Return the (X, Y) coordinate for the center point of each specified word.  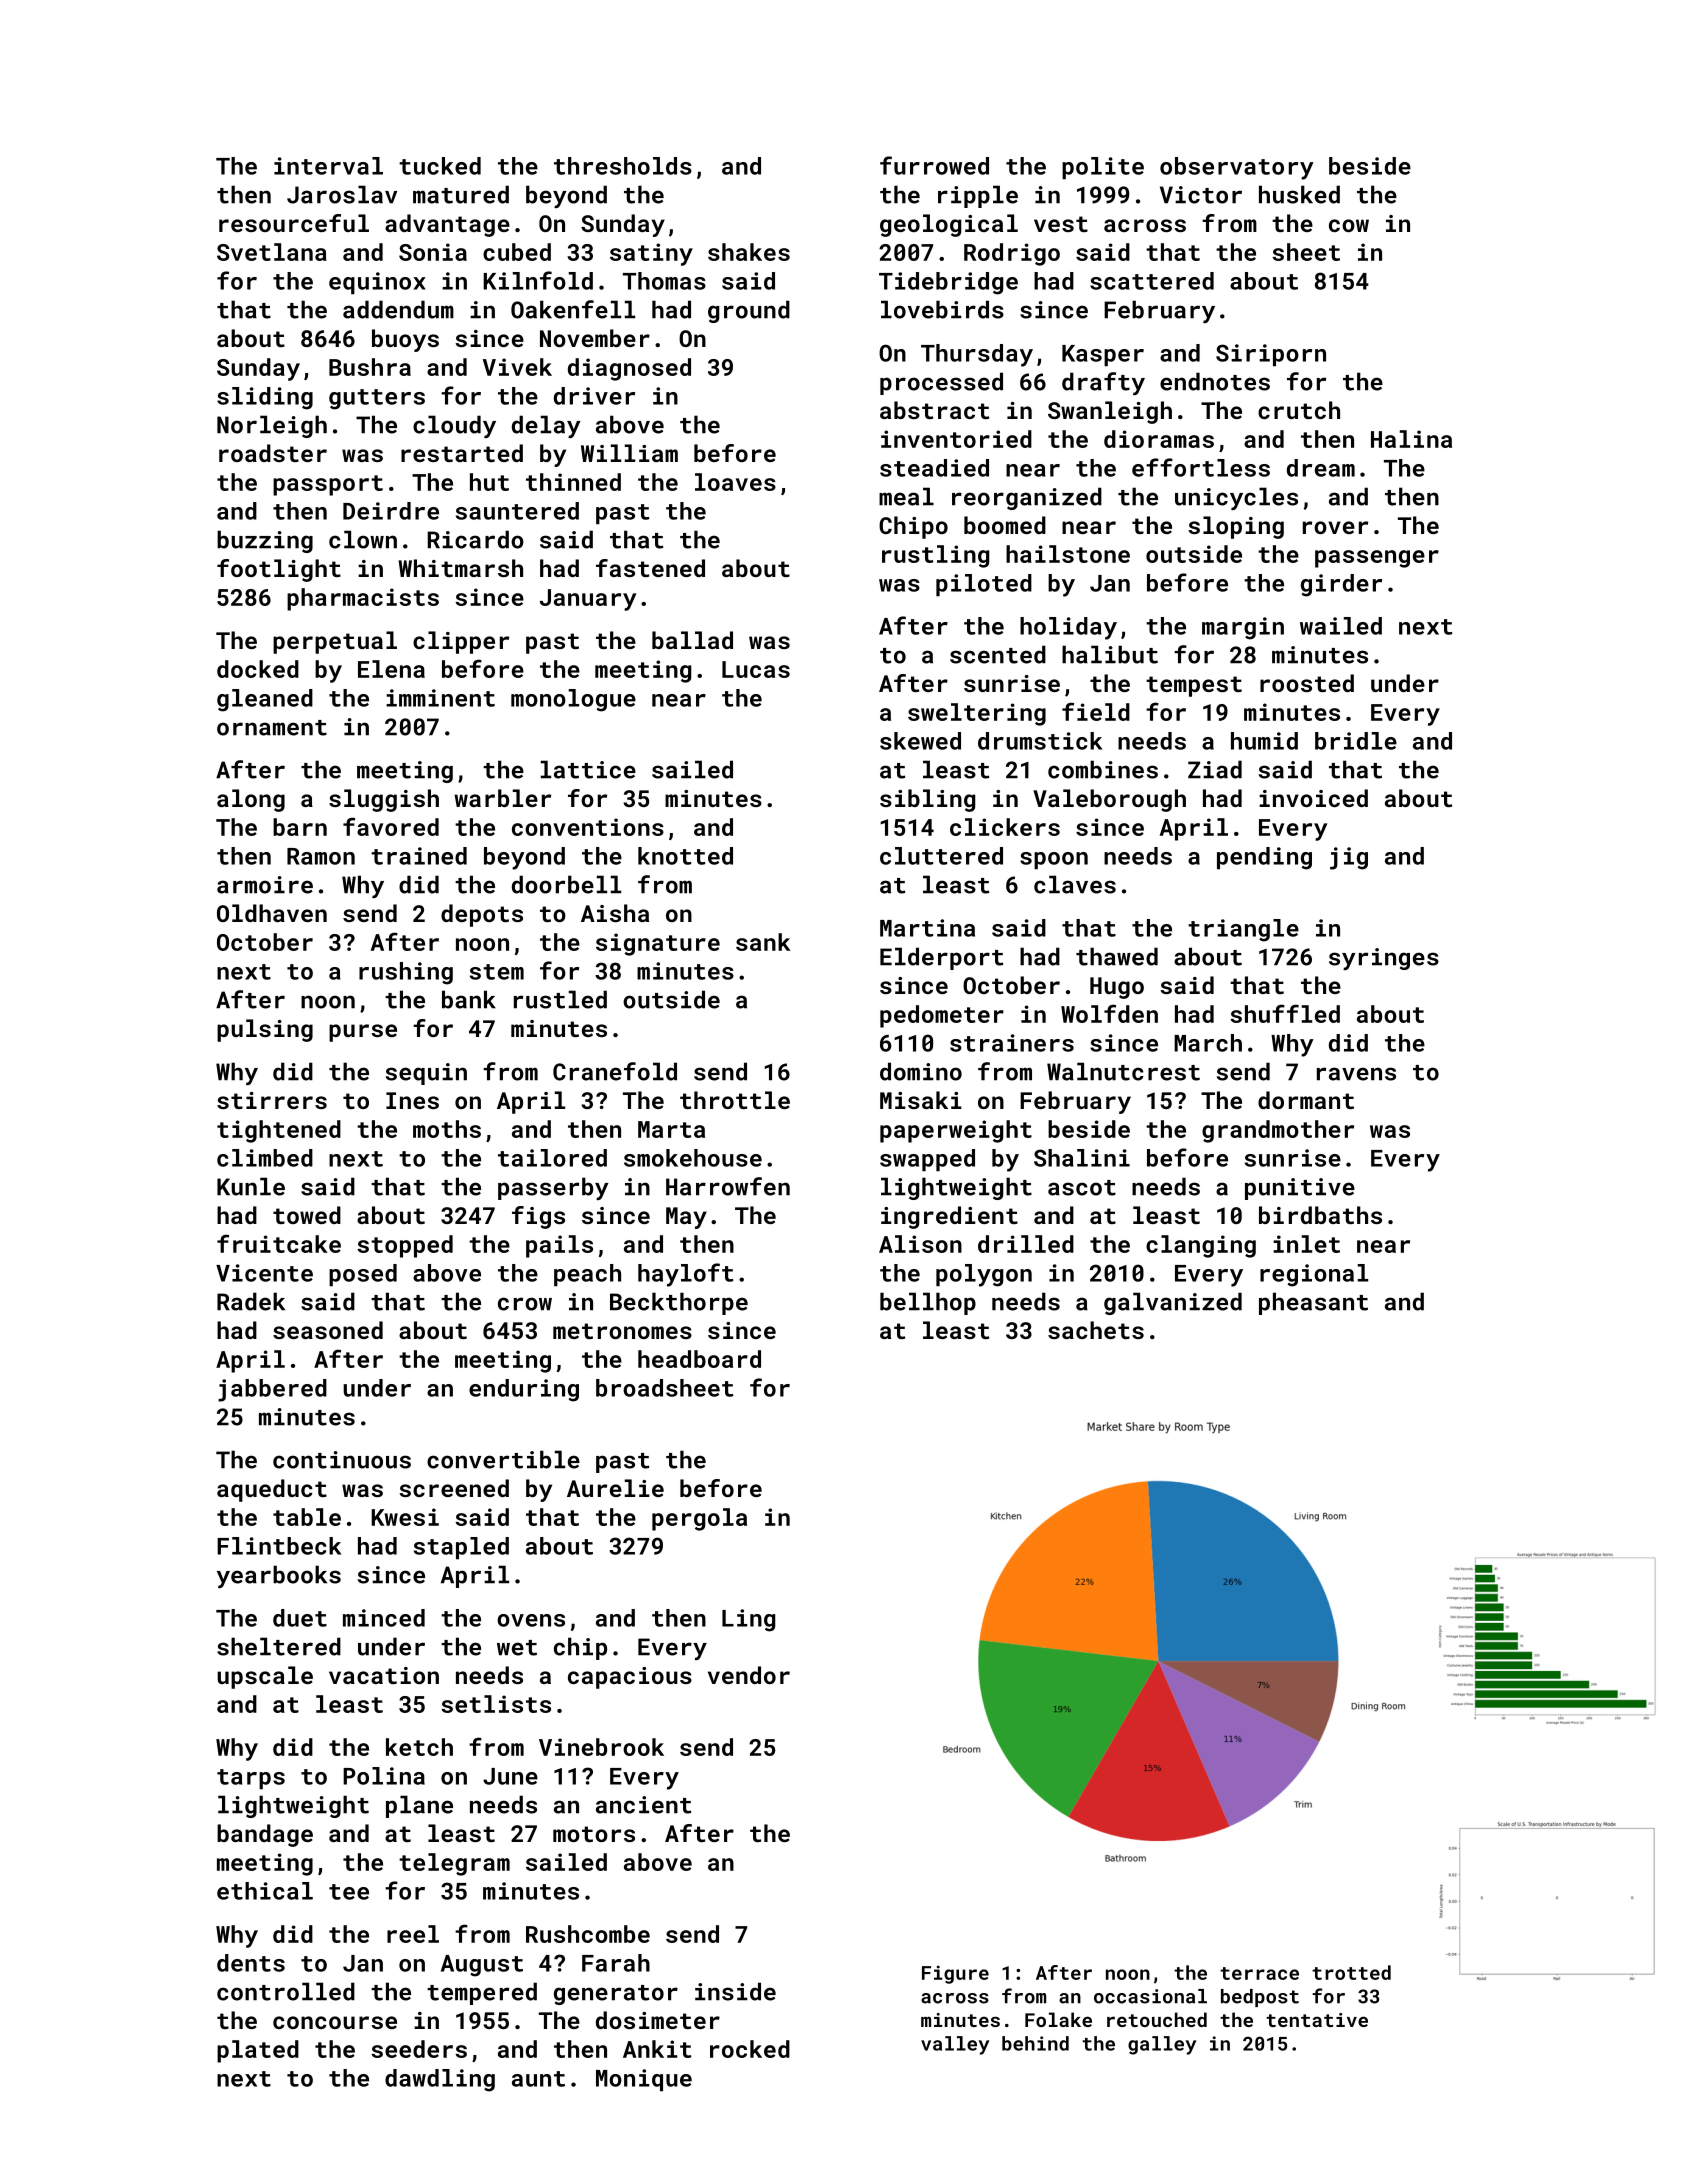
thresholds (623, 166)
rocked (750, 2049)
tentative (1317, 2020)
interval (328, 166)
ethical (265, 1891)
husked (1299, 194)
